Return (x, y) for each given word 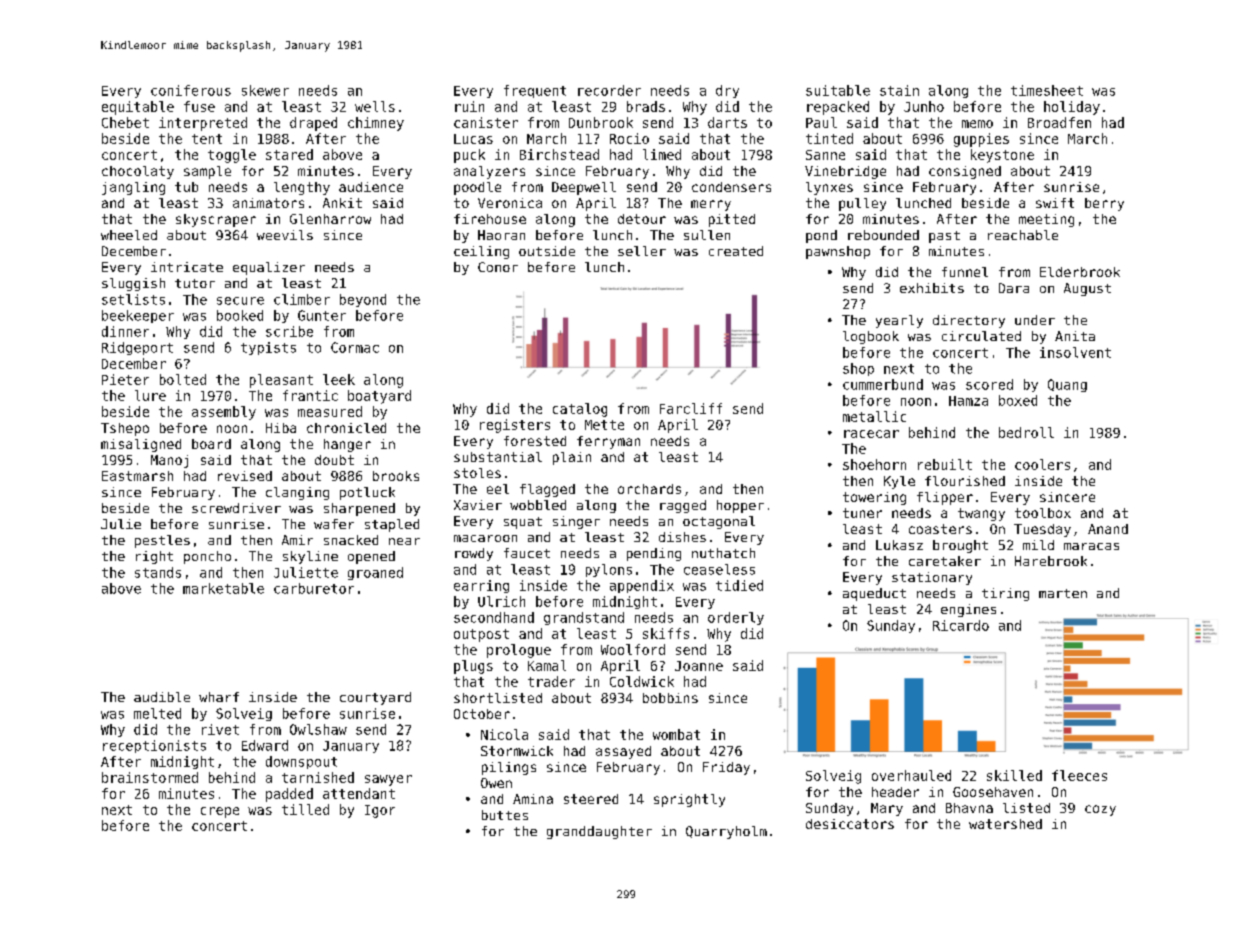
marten (1063, 593)
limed (662, 154)
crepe (220, 812)
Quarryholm (726, 832)
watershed (1005, 824)
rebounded (883, 235)
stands (158, 572)
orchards (649, 489)
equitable (138, 108)
